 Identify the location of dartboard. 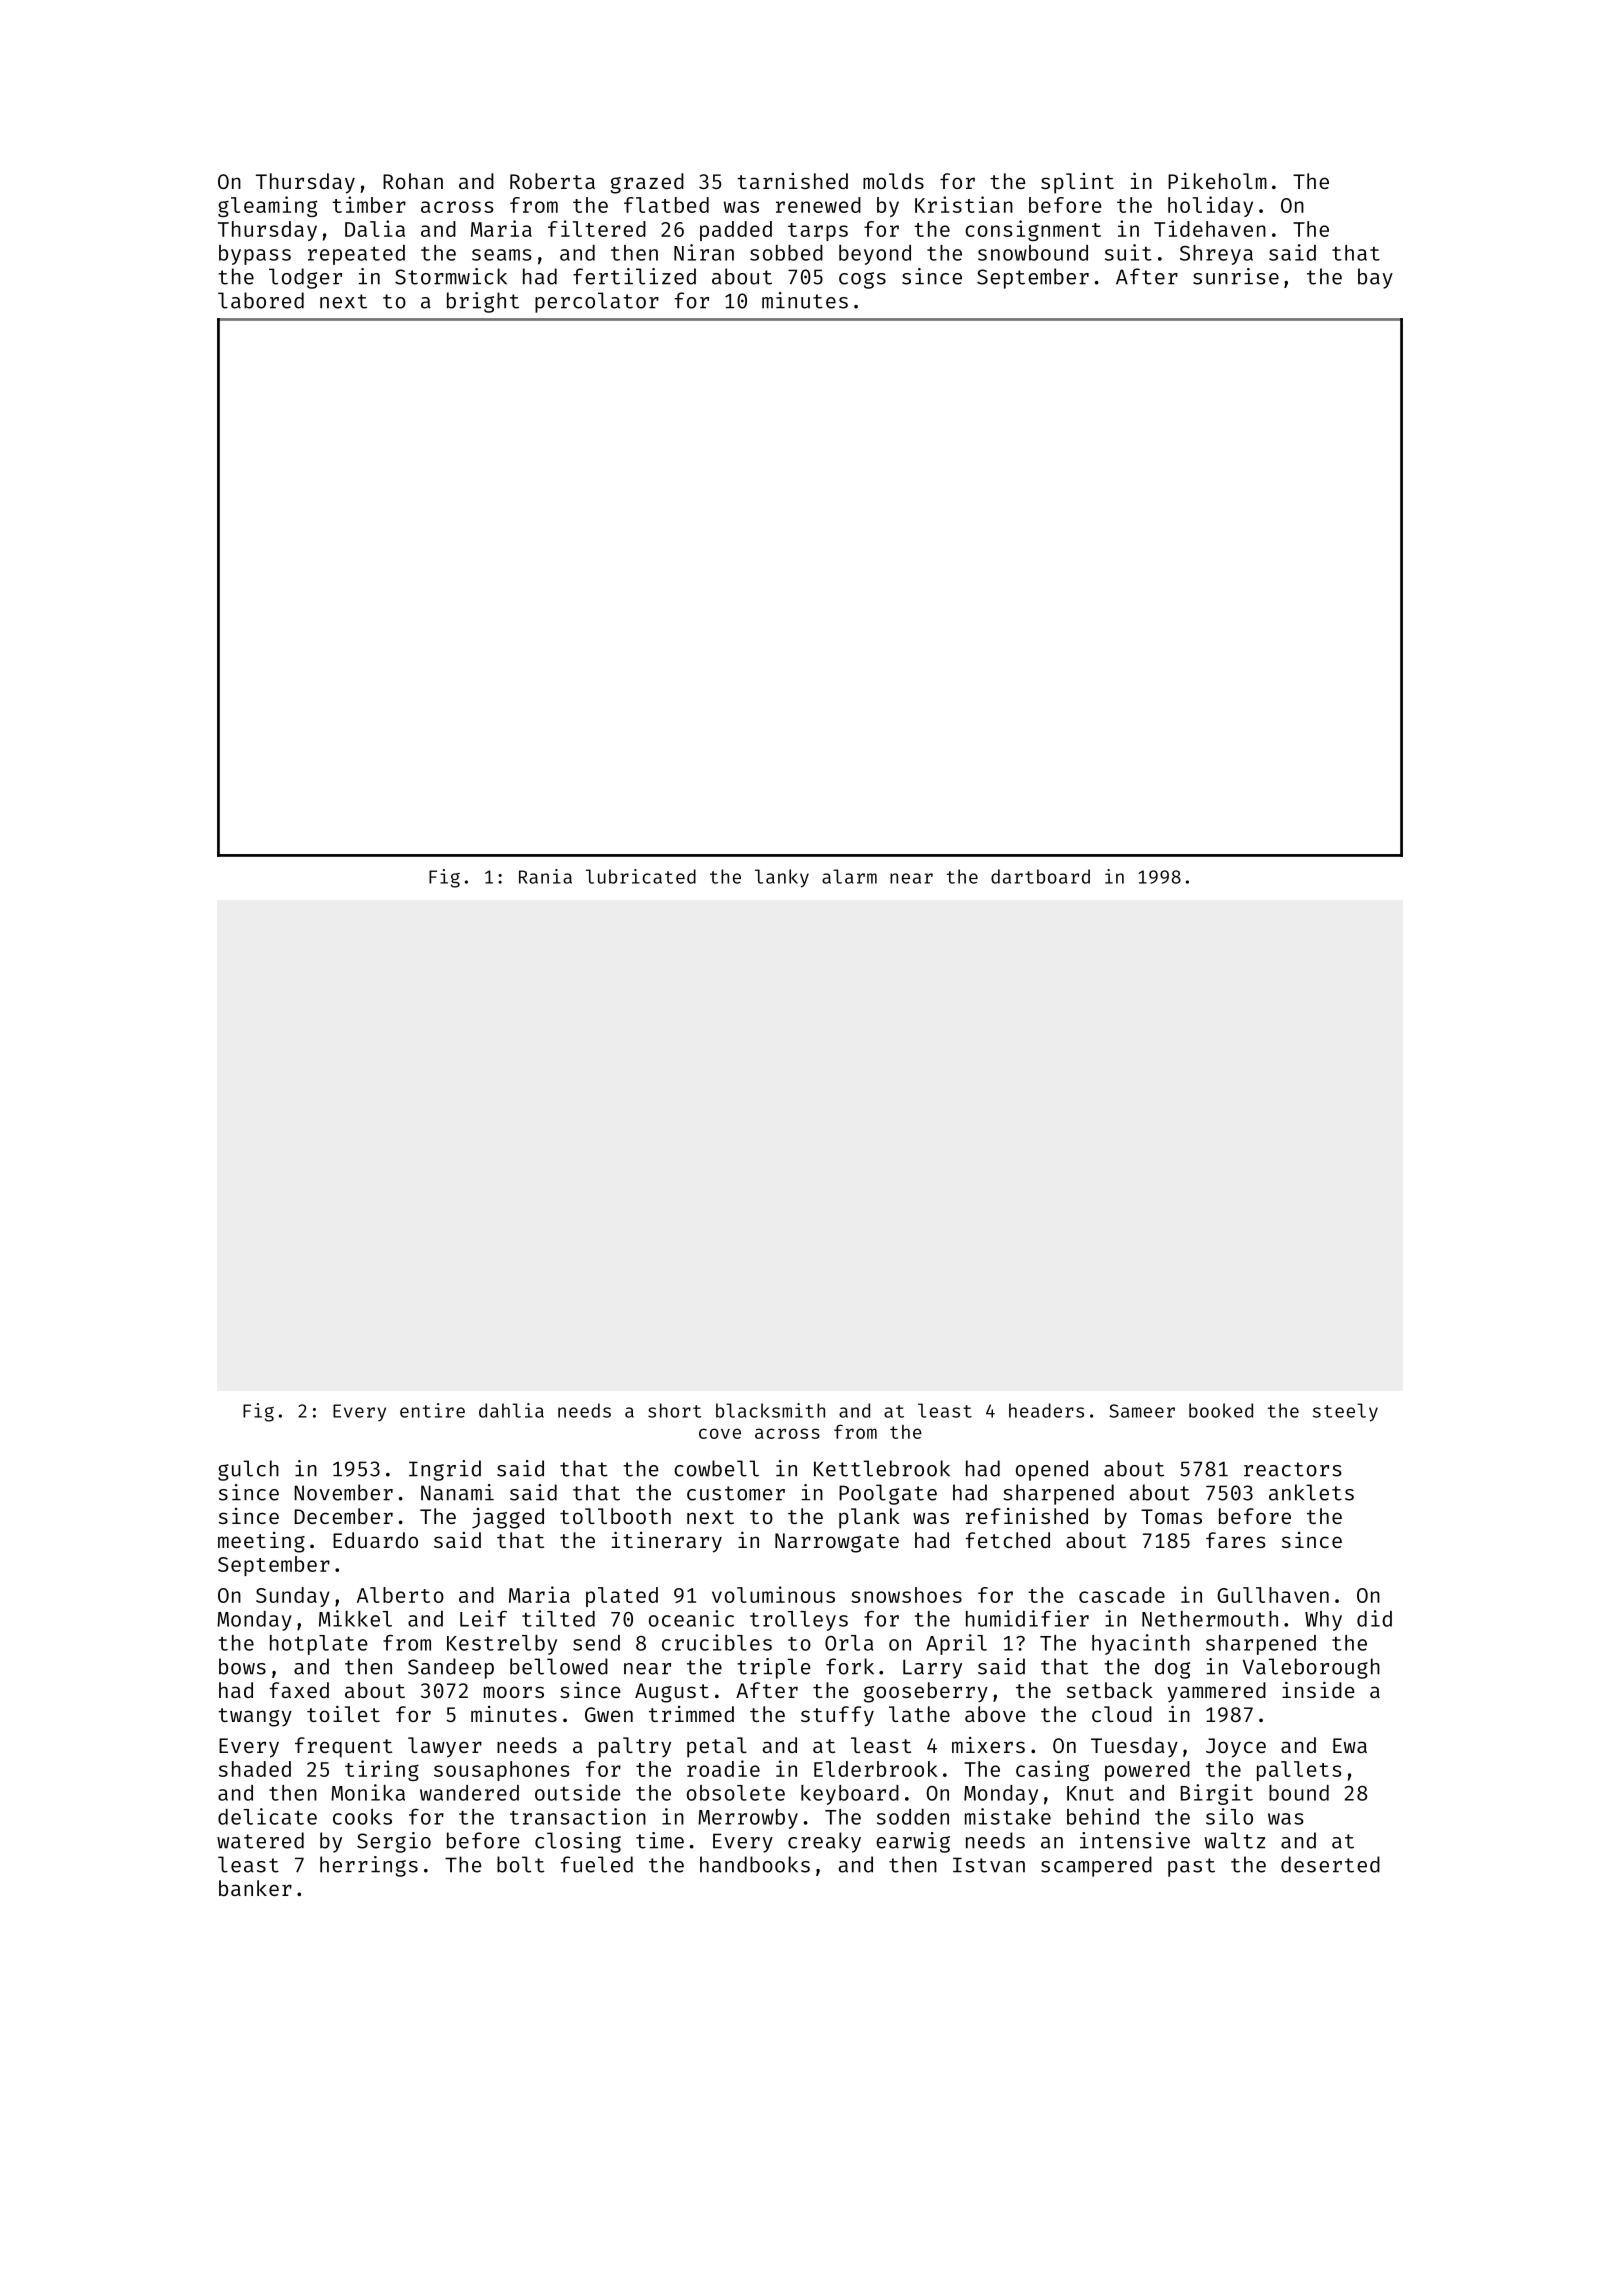
(1040, 876).
